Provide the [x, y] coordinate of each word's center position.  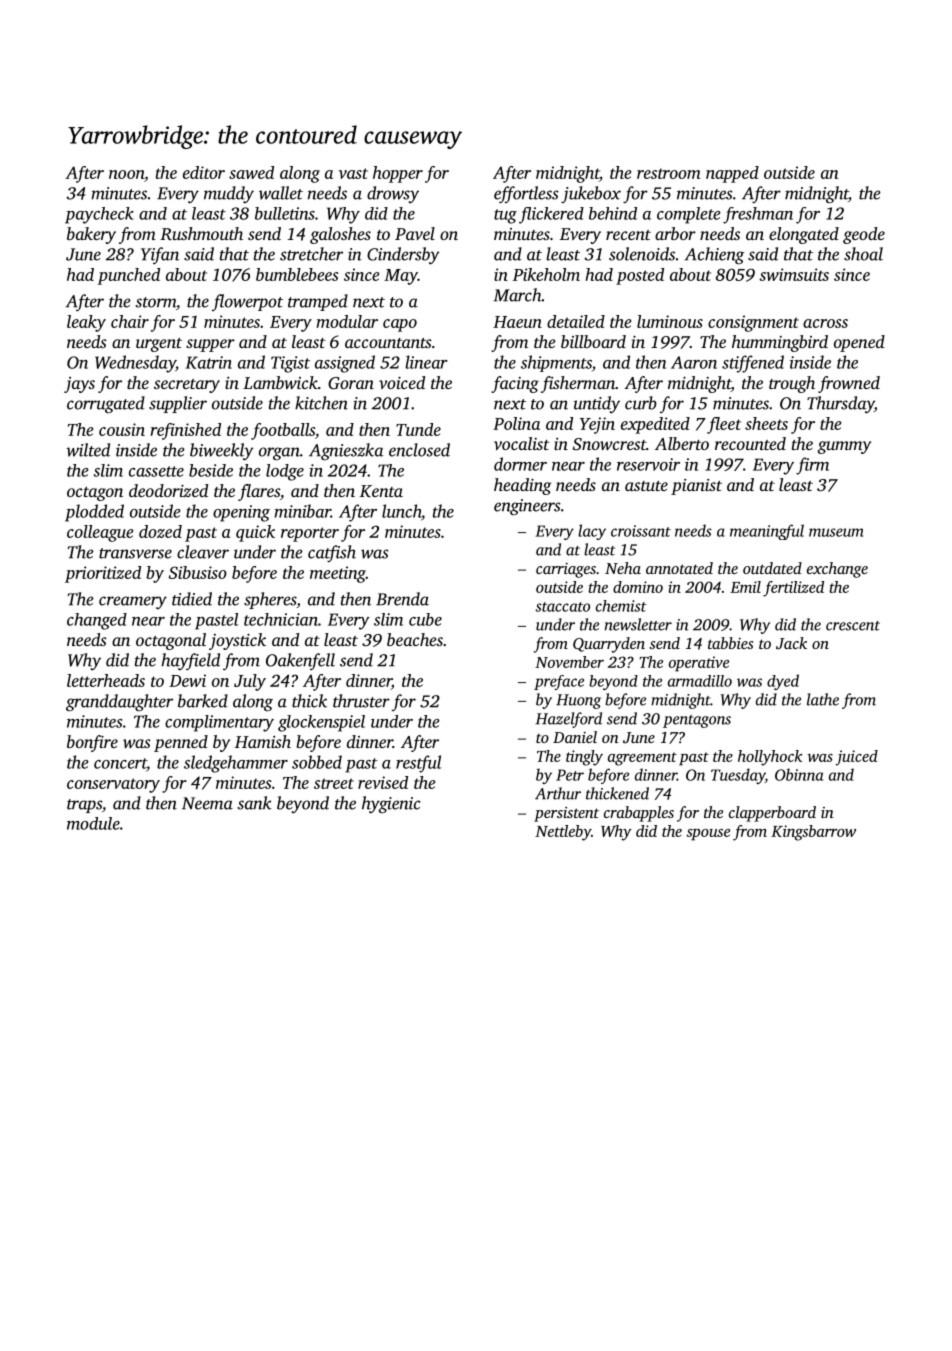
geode [864, 235]
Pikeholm [546, 274]
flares [259, 492]
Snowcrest [609, 444]
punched [128, 276]
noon [126, 174]
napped [732, 174]
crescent [853, 626]
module [93, 823]
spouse [708, 835]
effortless [526, 194]
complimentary [219, 723]
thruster [361, 701]
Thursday [840, 405]
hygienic [391, 805]
